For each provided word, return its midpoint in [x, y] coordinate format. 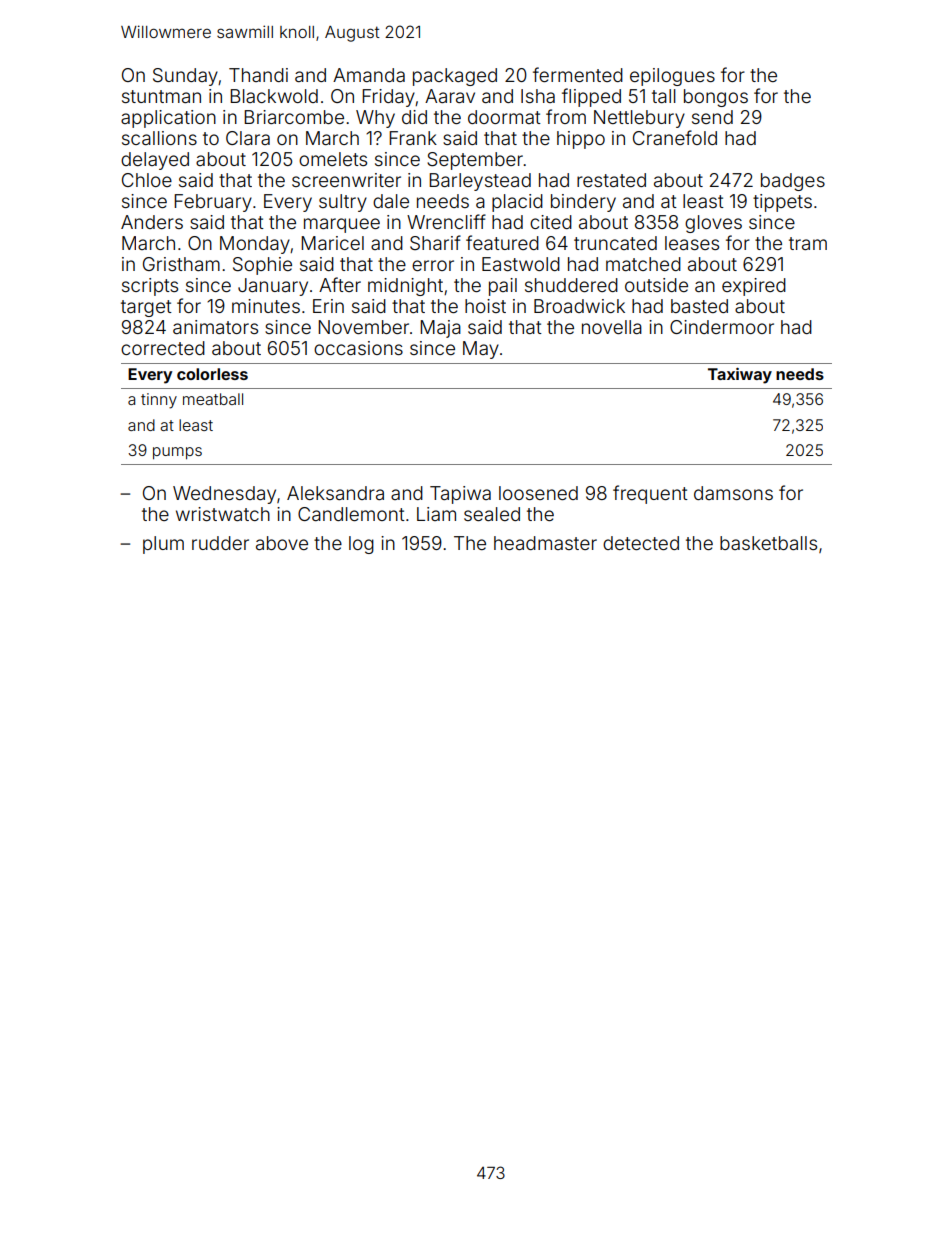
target [146, 308]
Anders [152, 222]
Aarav [450, 96]
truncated [615, 243]
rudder [220, 543]
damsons [733, 493]
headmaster [545, 543]
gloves [713, 224]
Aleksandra [335, 493]
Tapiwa [460, 495]
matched [643, 264]
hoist [485, 306]
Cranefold [675, 137]
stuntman [161, 96]
